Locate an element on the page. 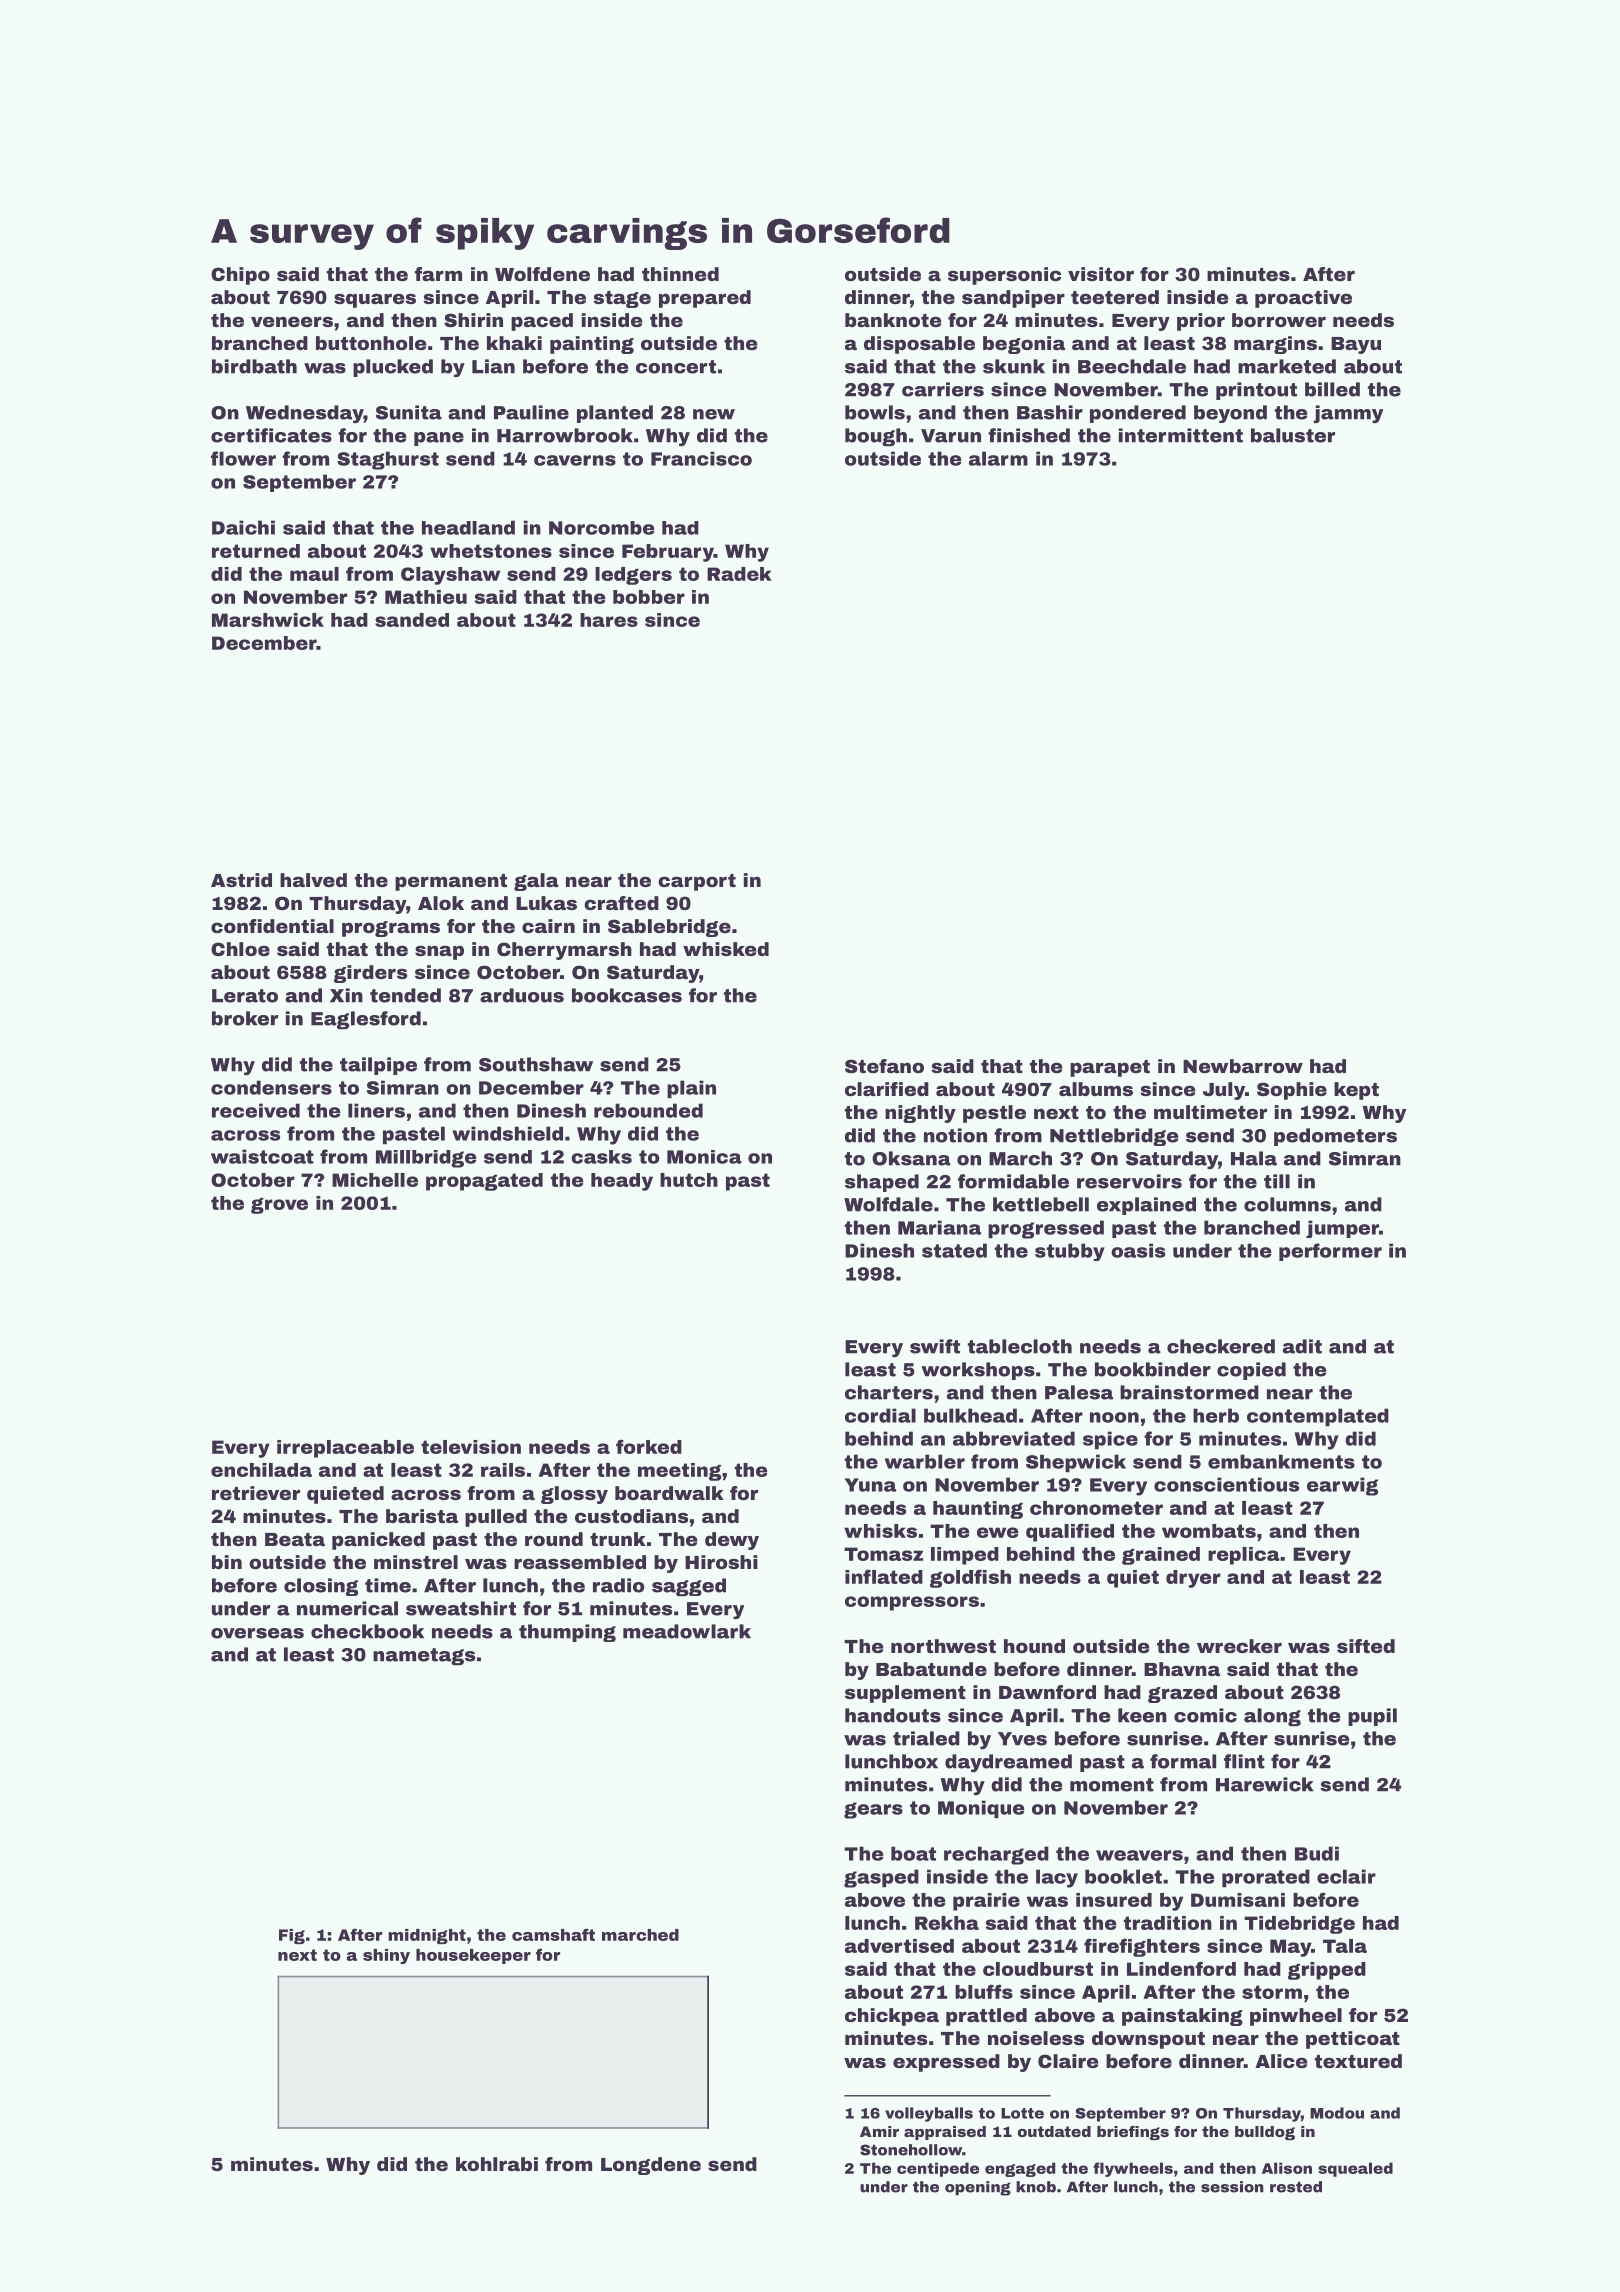 The image size is (1620, 2292). arduous is located at coordinates (522, 995).
